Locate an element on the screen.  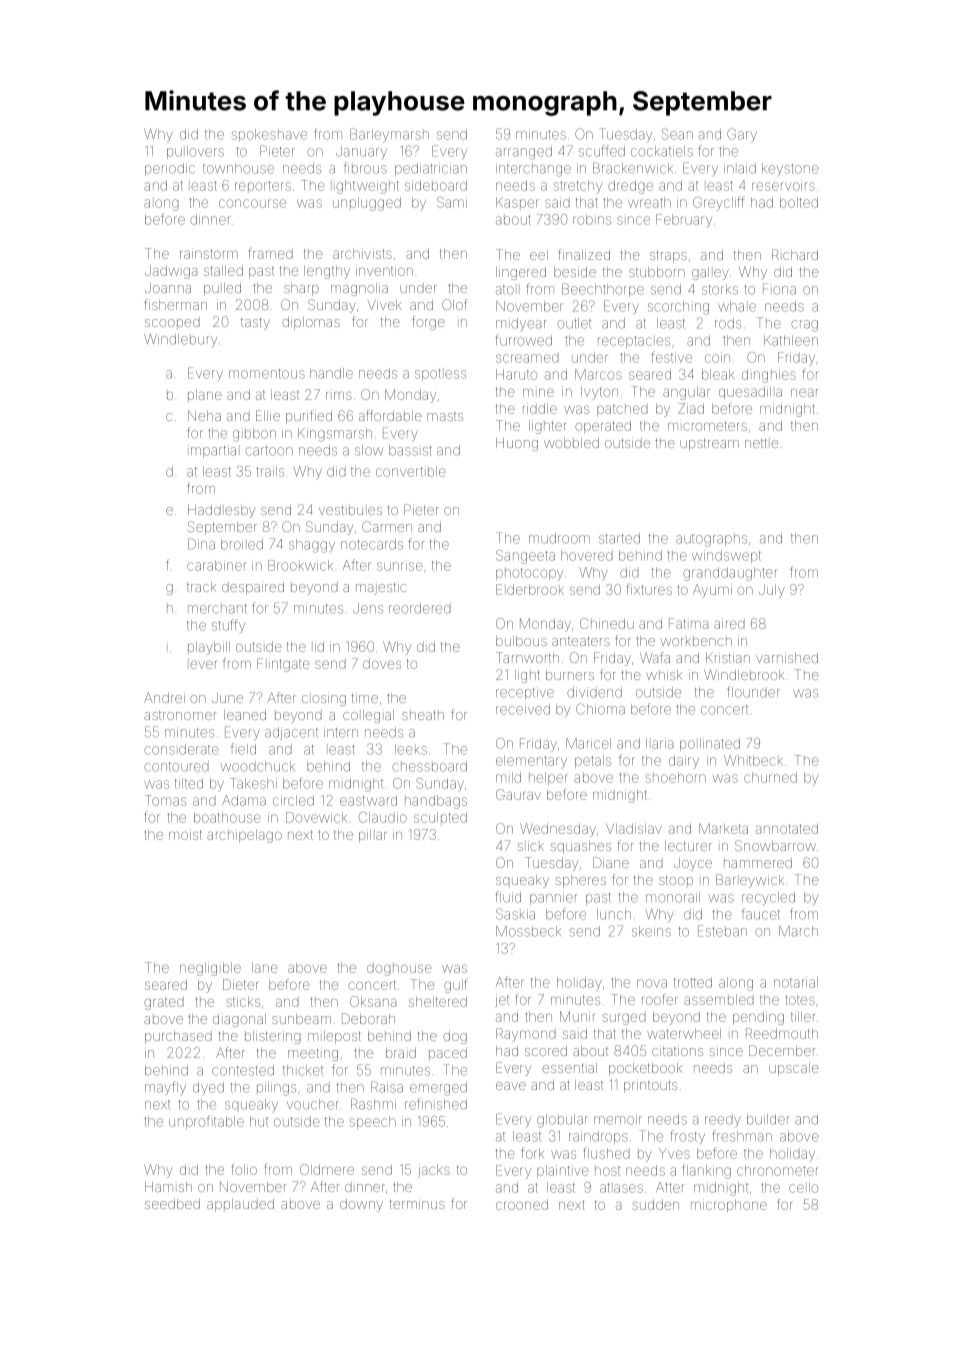
Barleymarsh is located at coordinates (389, 135).
